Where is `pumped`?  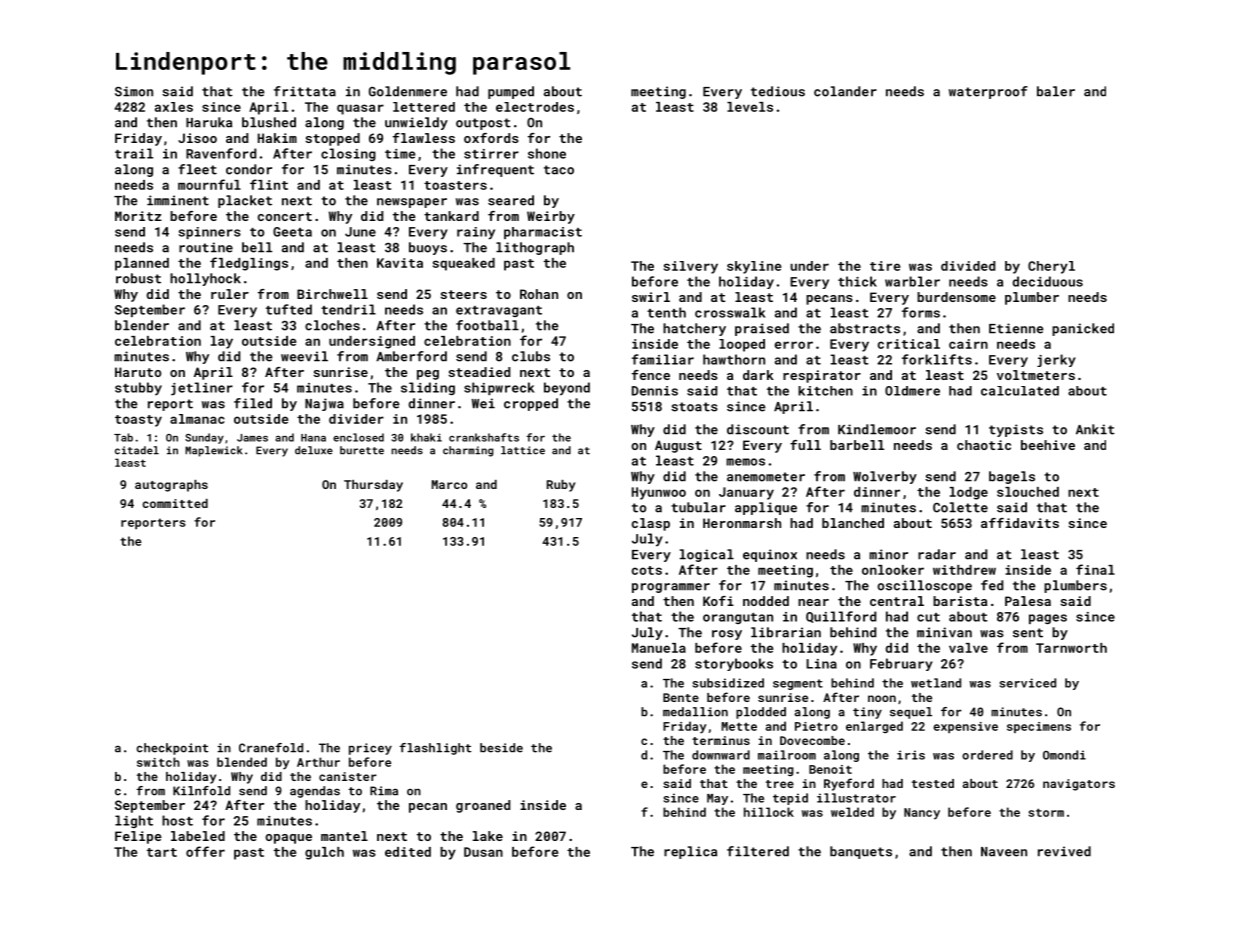
pumped is located at coordinates (511, 92).
